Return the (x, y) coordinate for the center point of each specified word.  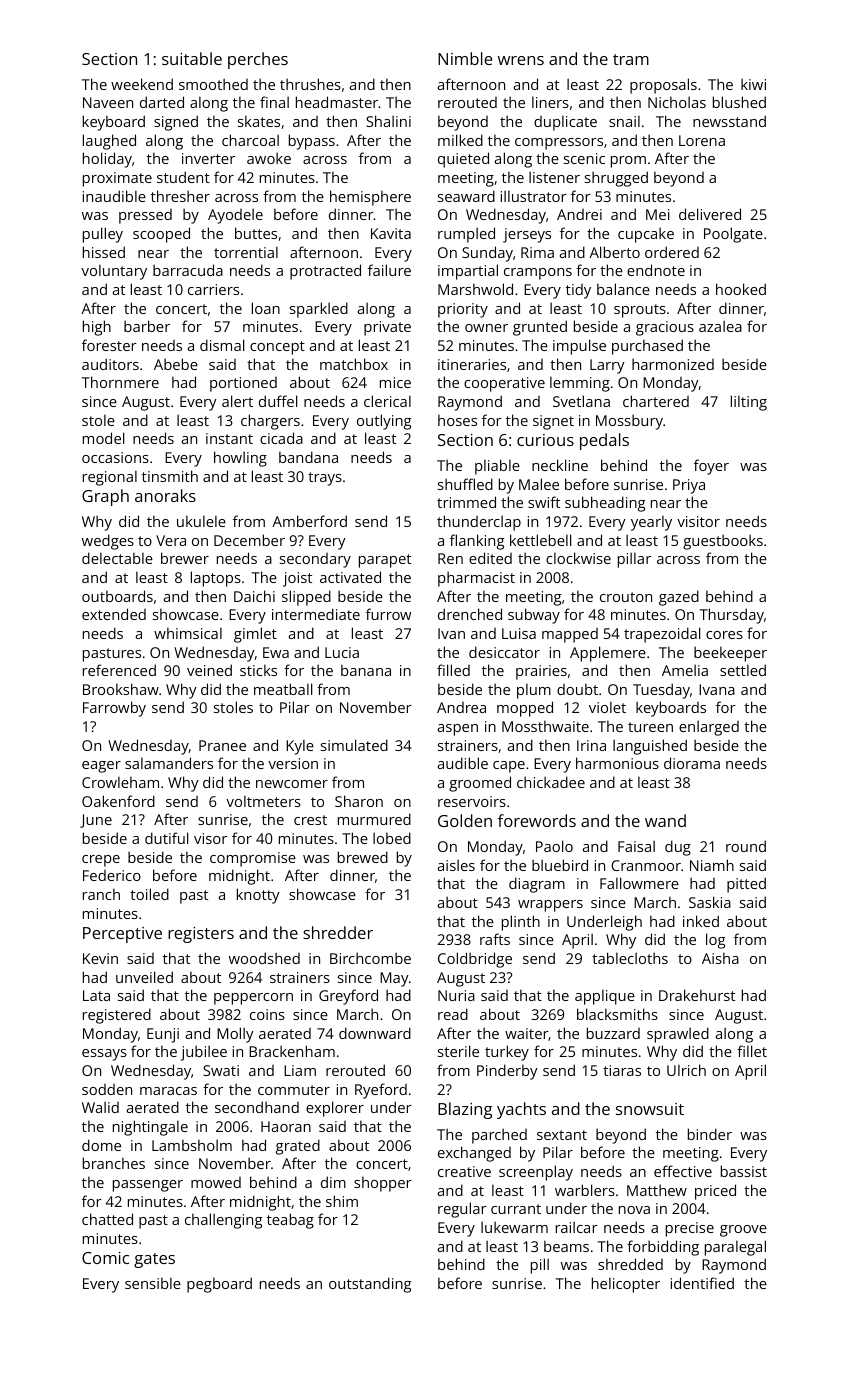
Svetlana (581, 401)
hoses (457, 420)
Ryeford (381, 1091)
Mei (657, 214)
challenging (223, 1221)
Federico (112, 875)
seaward (466, 196)
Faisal (636, 846)
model (103, 438)
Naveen (108, 102)
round (746, 846)
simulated (354, 745)
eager (101, 767)
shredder (338, 932)
